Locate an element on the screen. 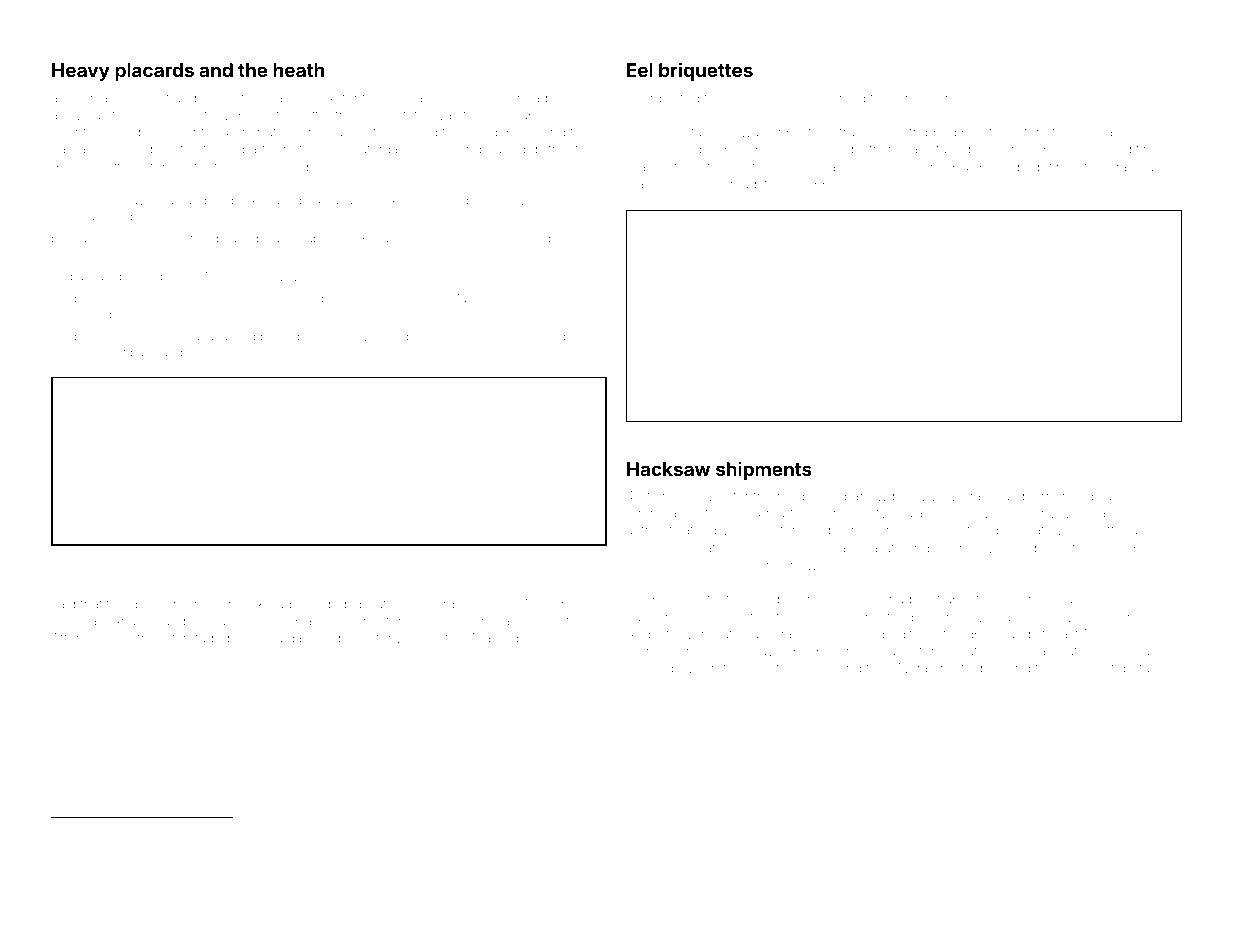  creative is located at coordinates (1083, 668).
